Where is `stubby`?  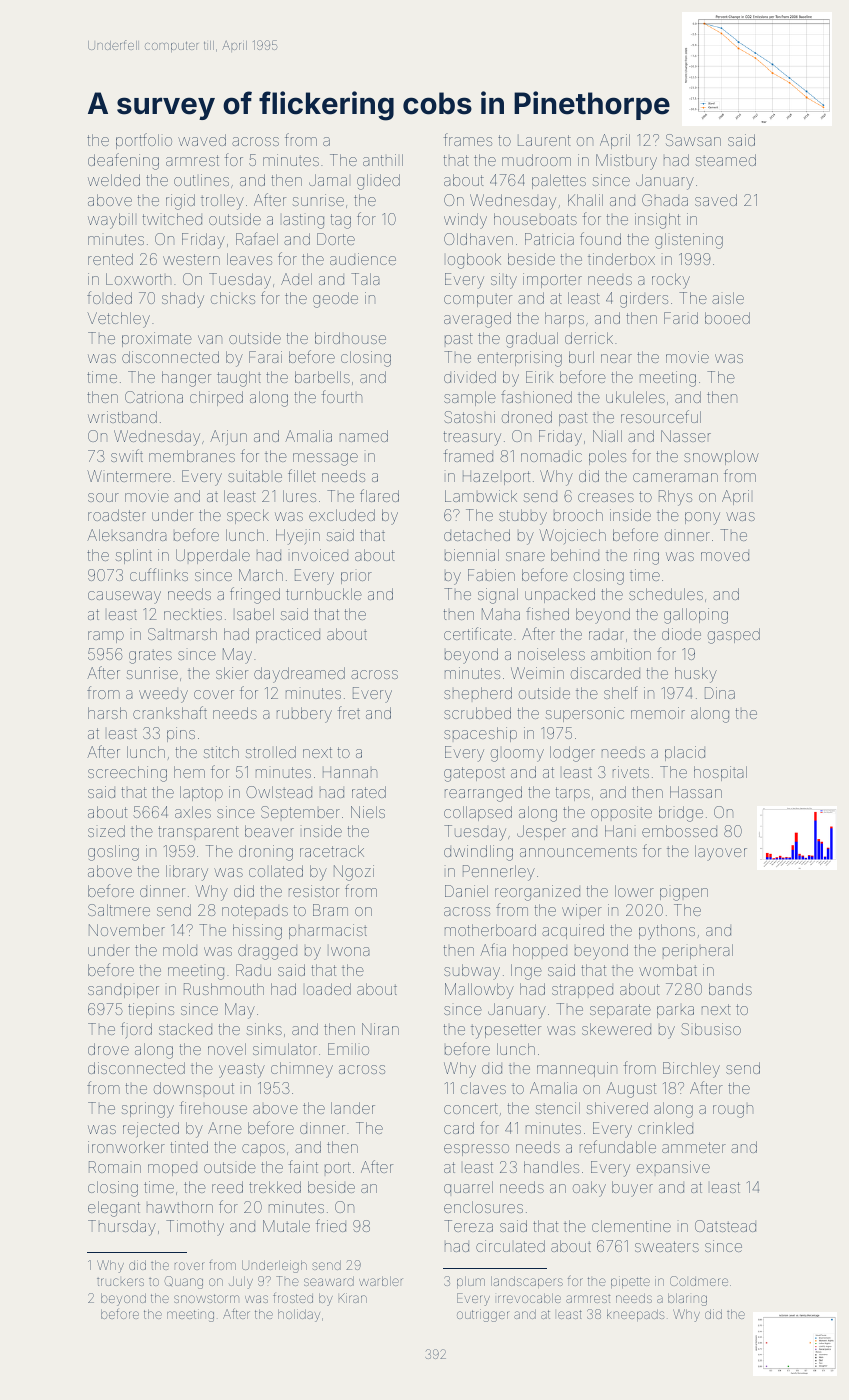 stubby is located at coordinates (523, 517).
